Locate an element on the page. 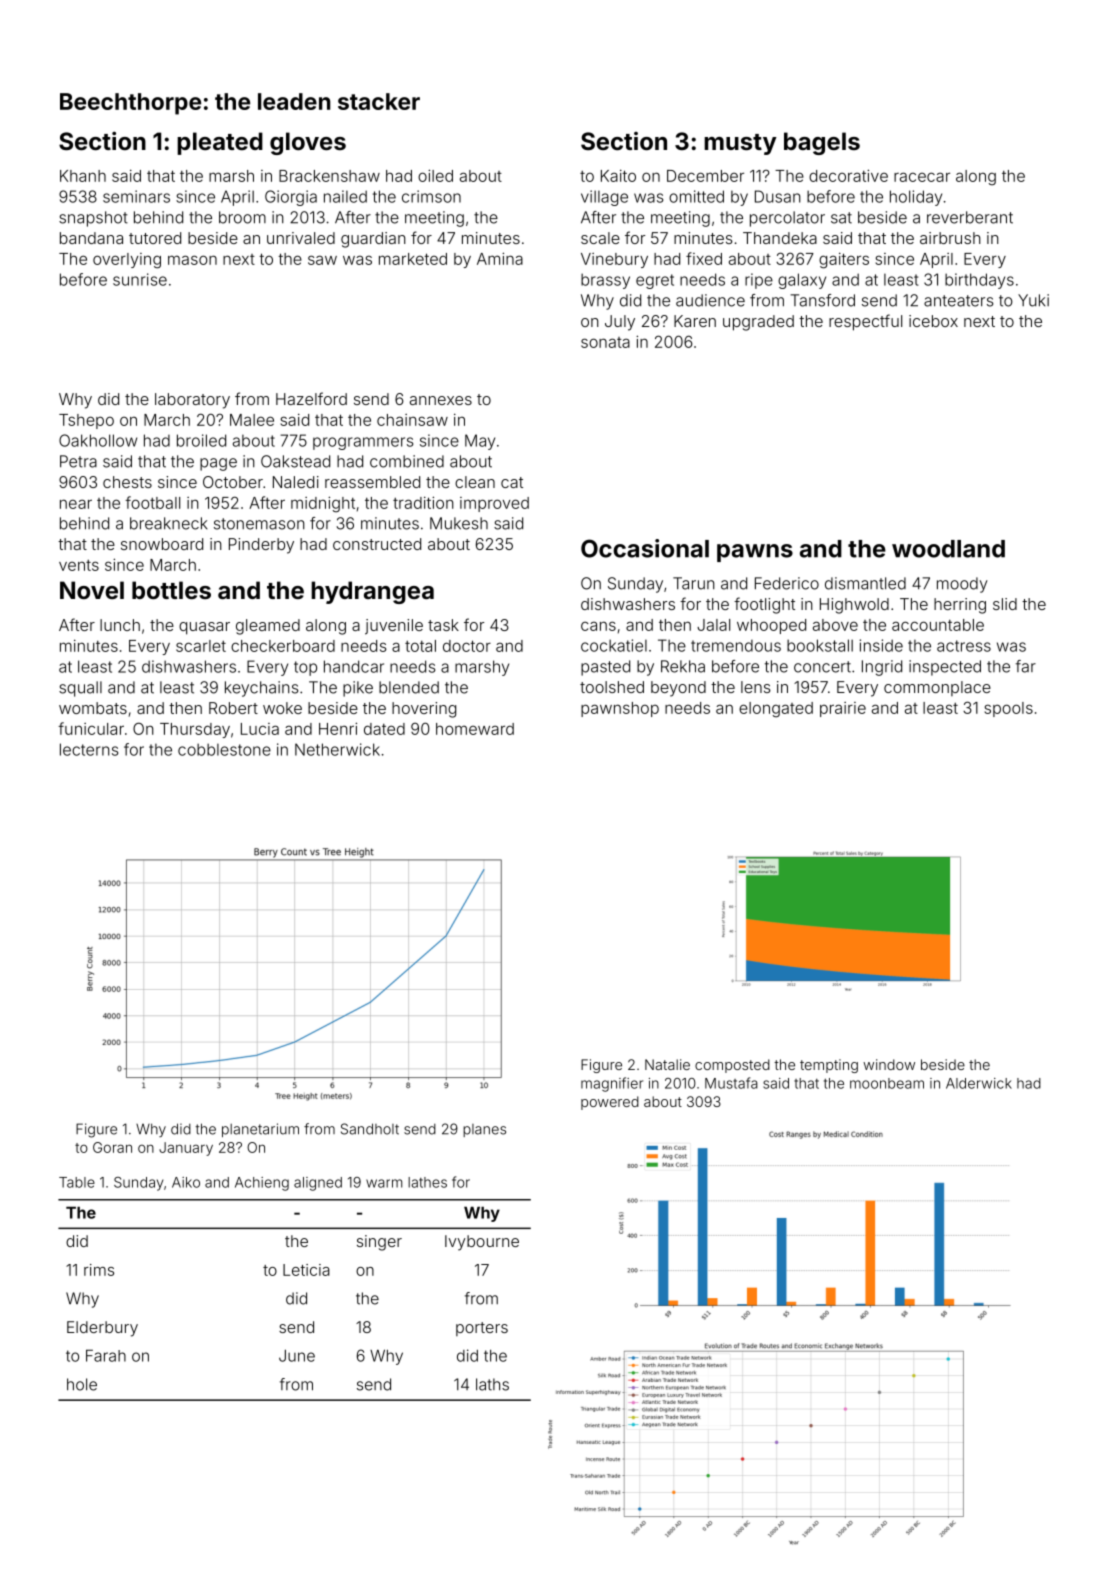 The height and width of the image is (1571, 1111). Netherwick is located at coordinates (337, 749).
